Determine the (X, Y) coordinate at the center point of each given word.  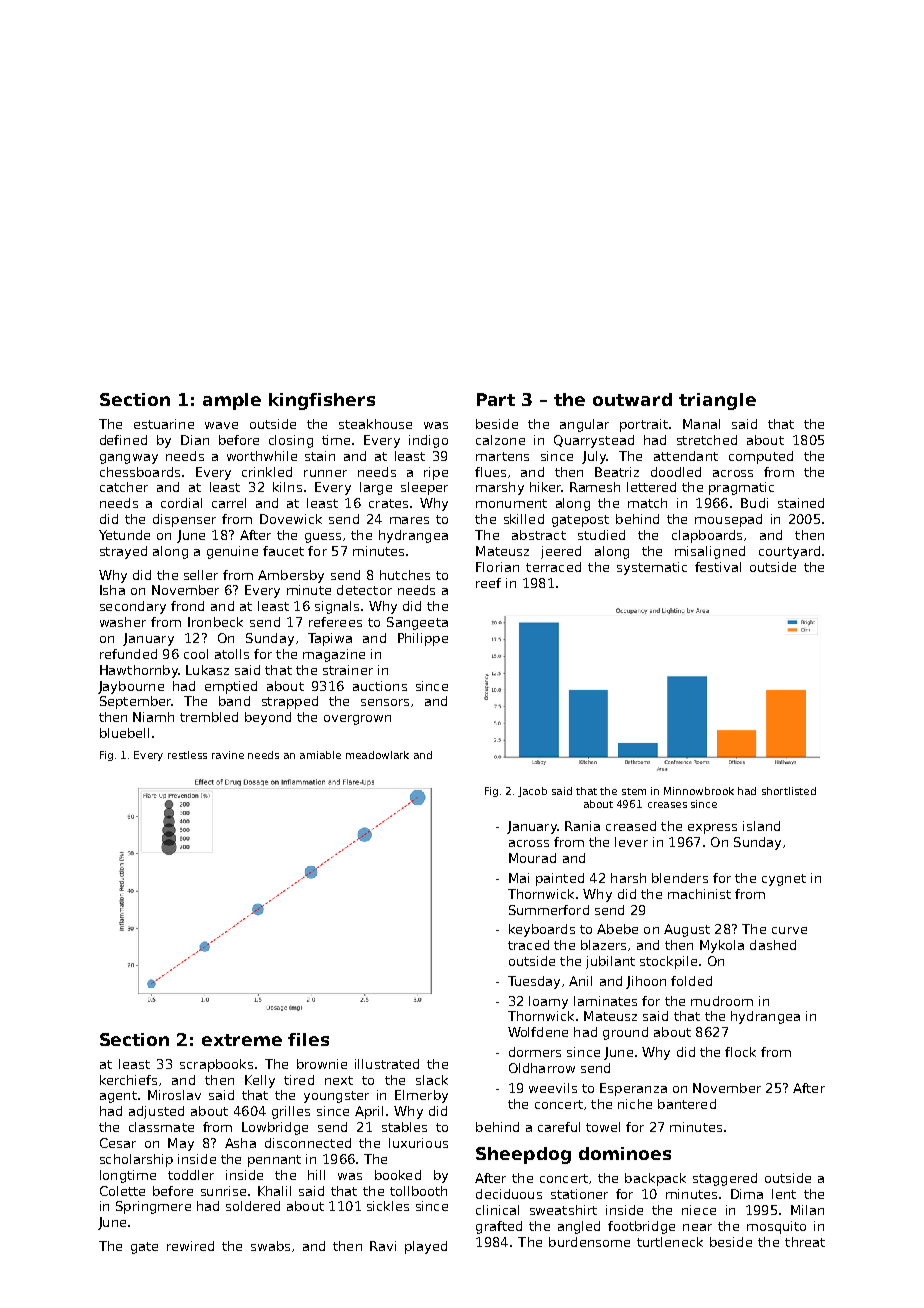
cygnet (784, 880)
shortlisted (789, 791)
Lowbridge (275, 1128)
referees (335, 622)
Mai (519, 878)
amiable (320, 755)
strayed (123, 552)
